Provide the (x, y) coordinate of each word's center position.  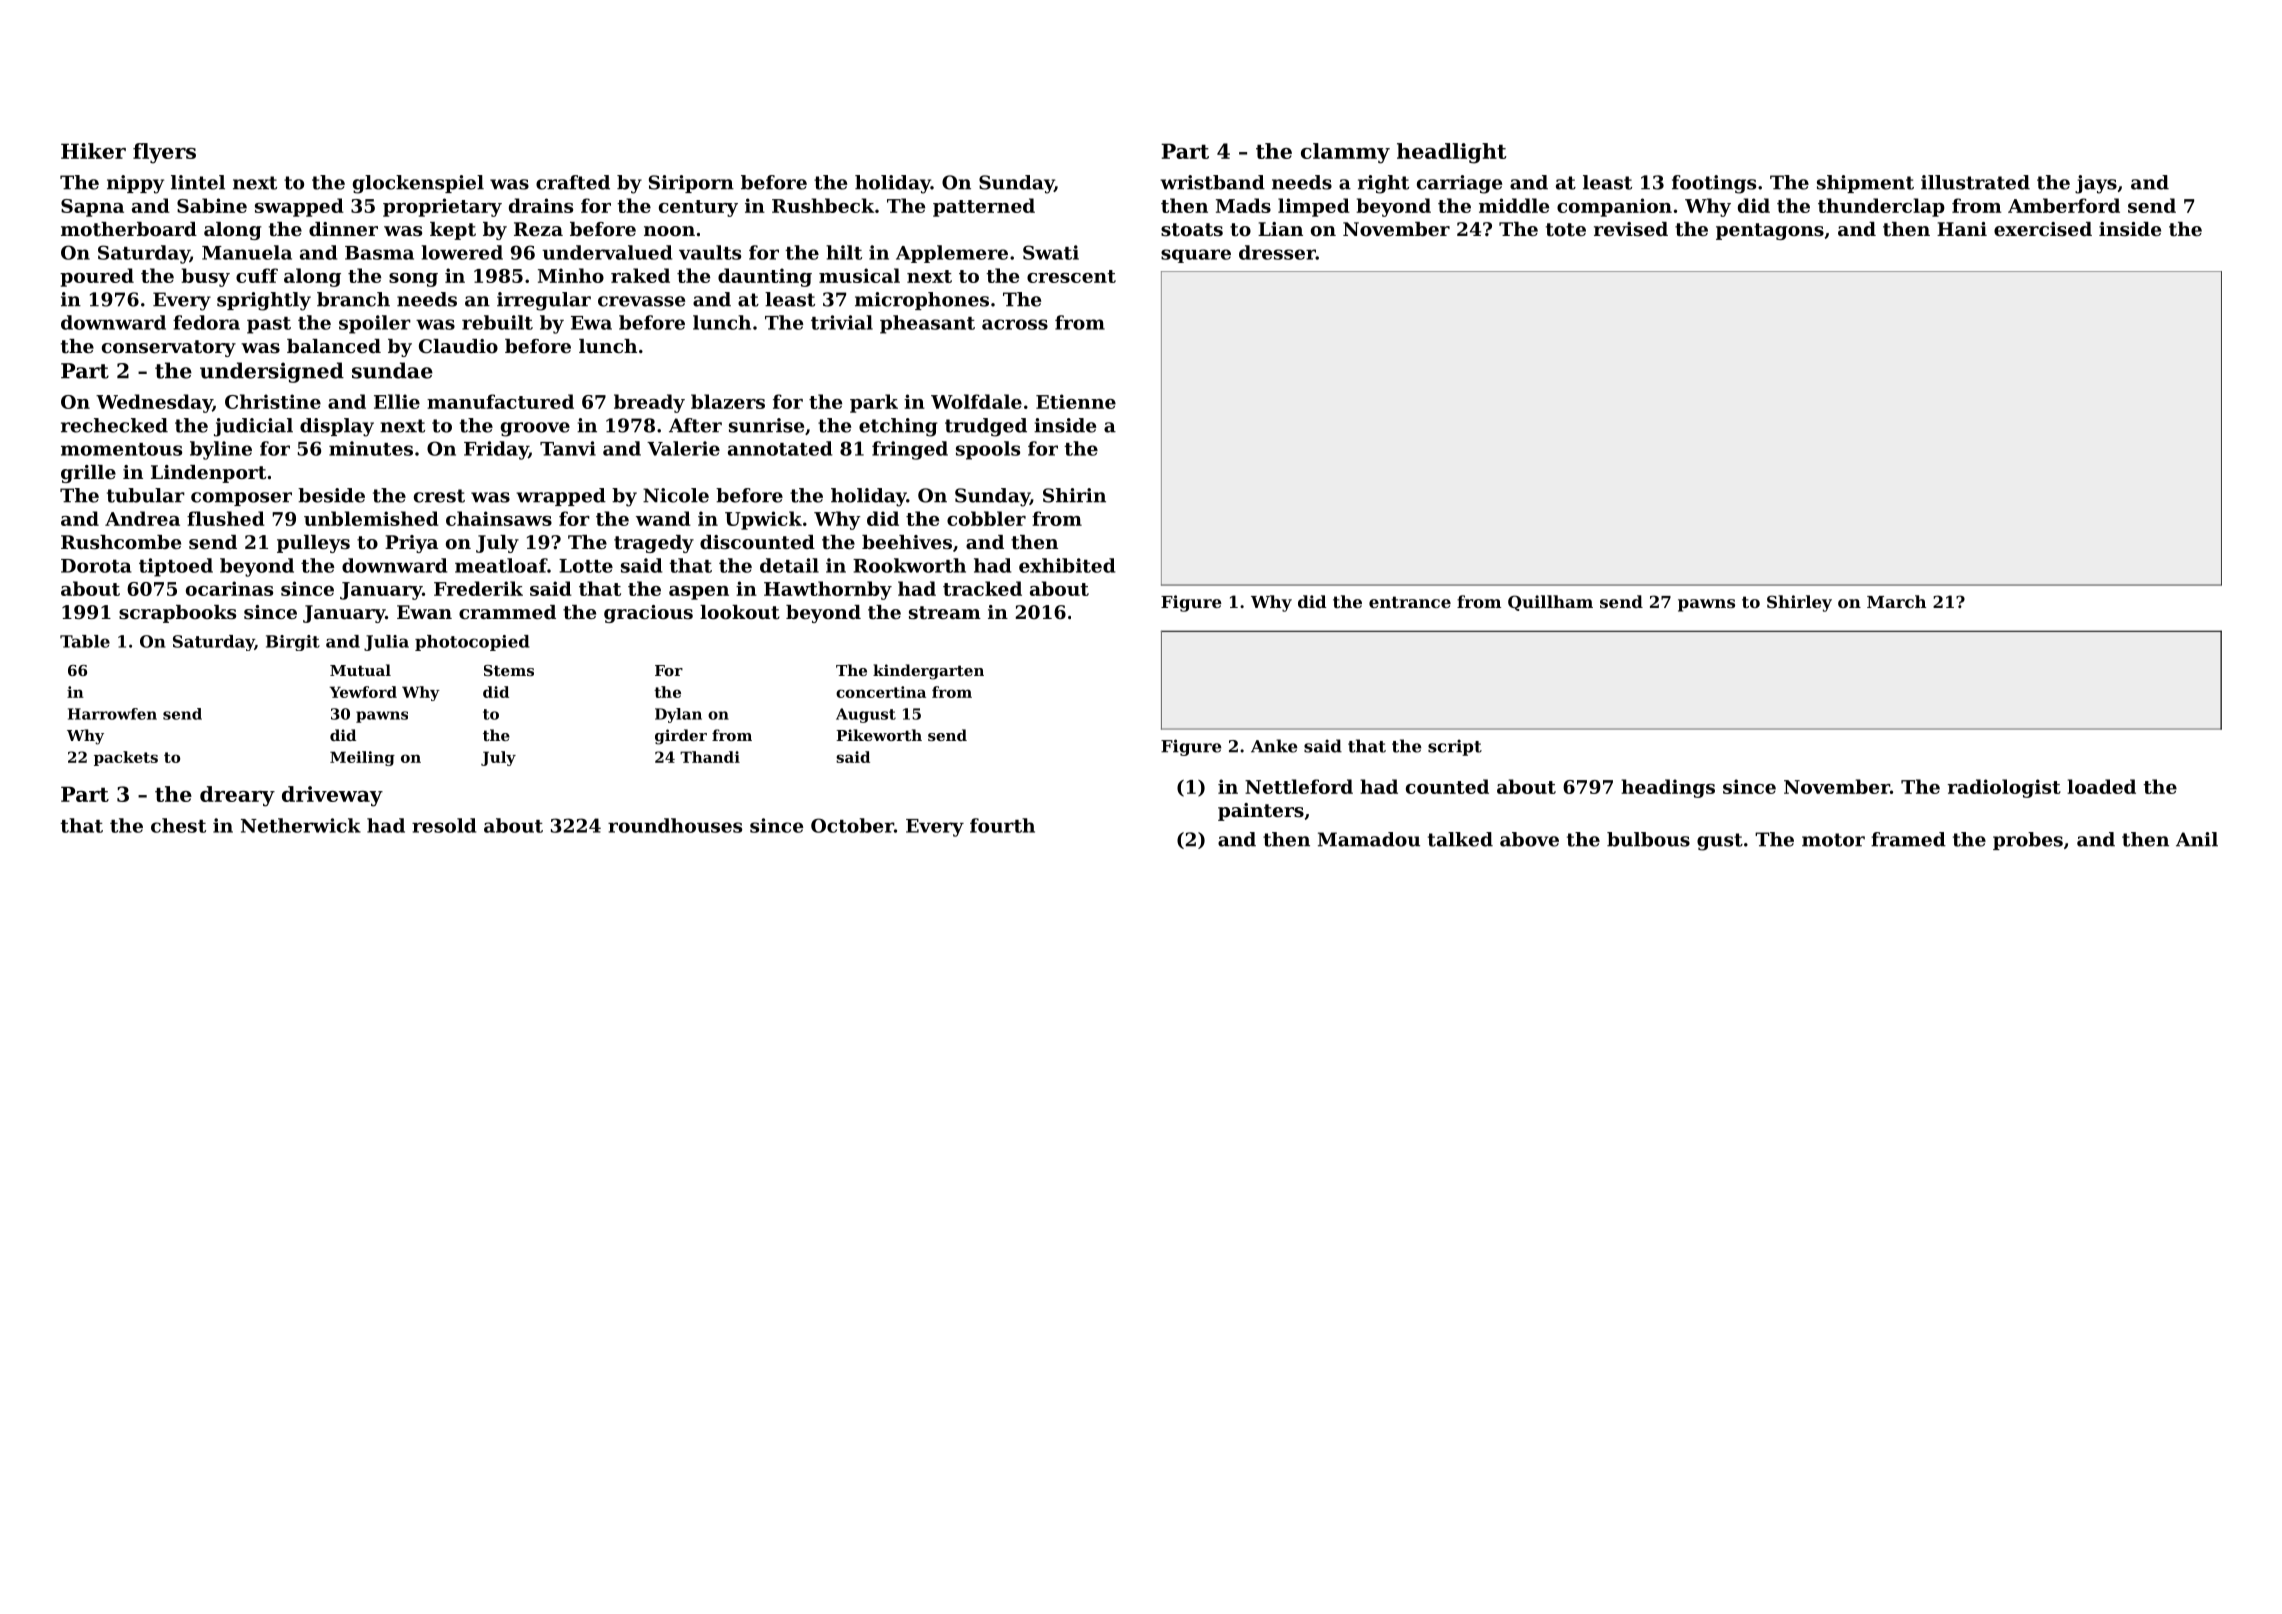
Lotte (586, 566)
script (1455, 747)
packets (126, 758)
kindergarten (928, 672)
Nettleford (1299, 786)
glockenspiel (418, 184)
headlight (1452, 153)
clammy (1345, 153)
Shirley (1799, 603)
